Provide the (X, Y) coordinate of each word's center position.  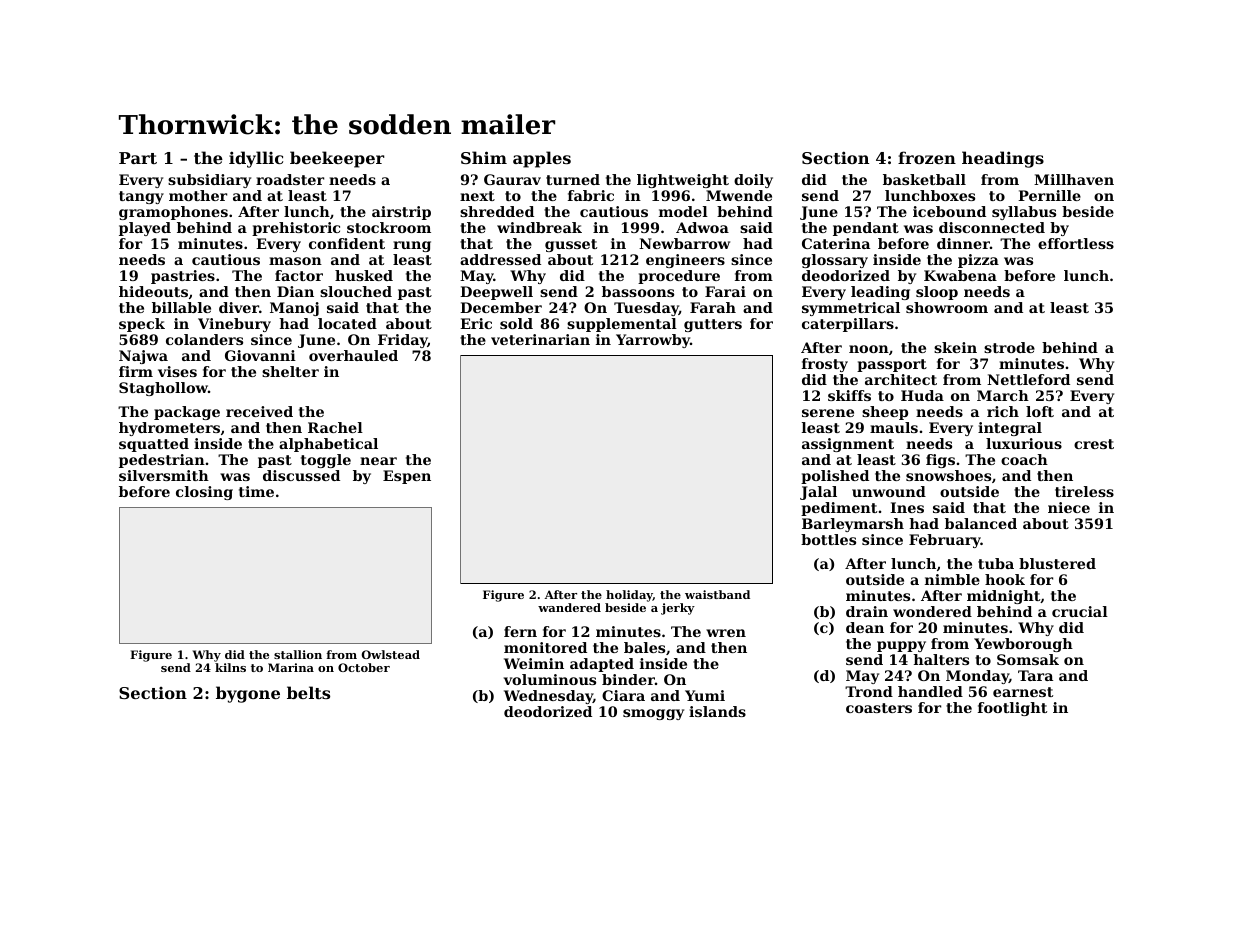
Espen (407, 477)
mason (295, 261)
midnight (1004, 597)
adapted (602, 665)
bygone (248, 694)
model (683, 211)
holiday (629, 596)
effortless (1076, 243)
